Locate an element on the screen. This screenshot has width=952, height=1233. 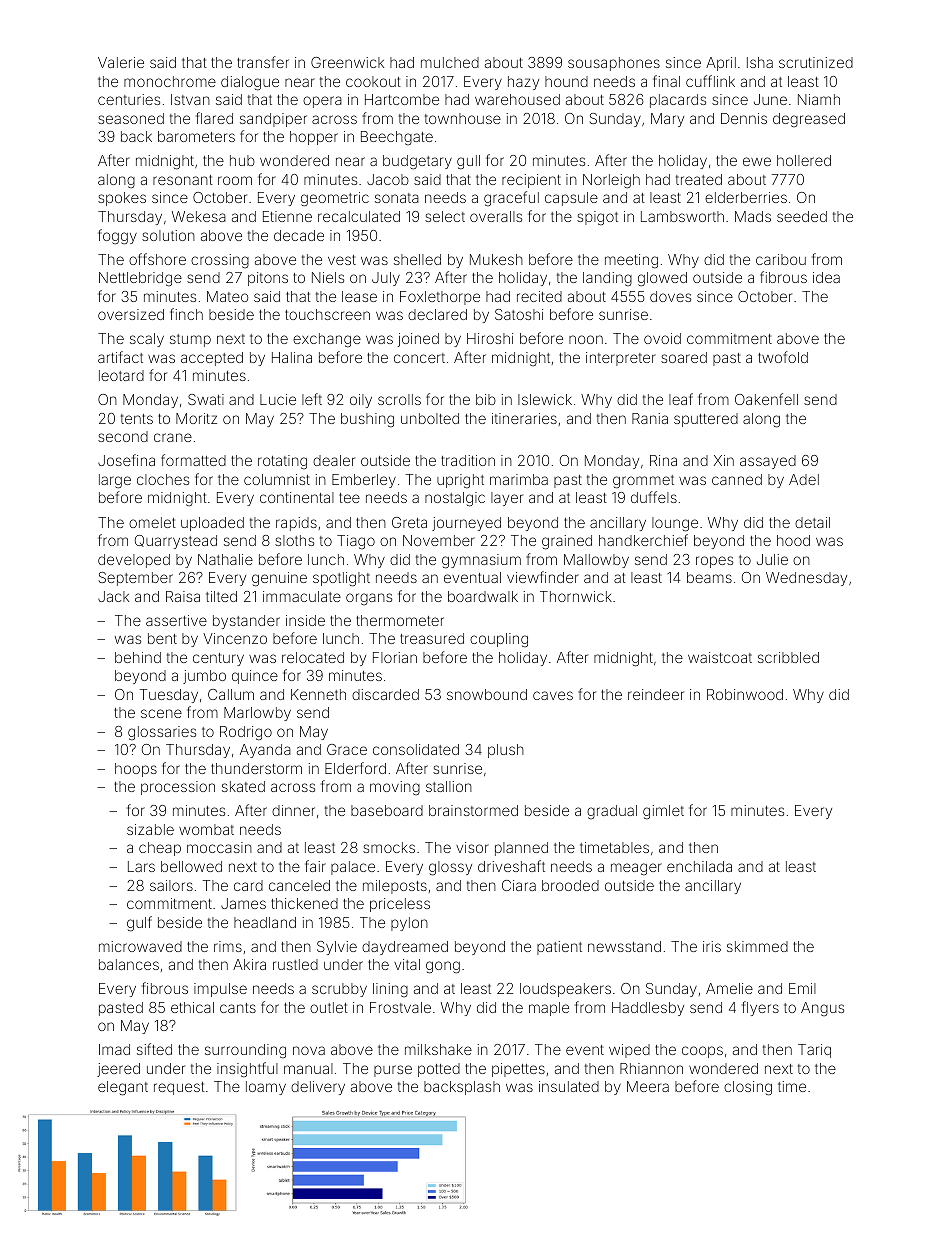
gong is located at coordinates (443, 967).
